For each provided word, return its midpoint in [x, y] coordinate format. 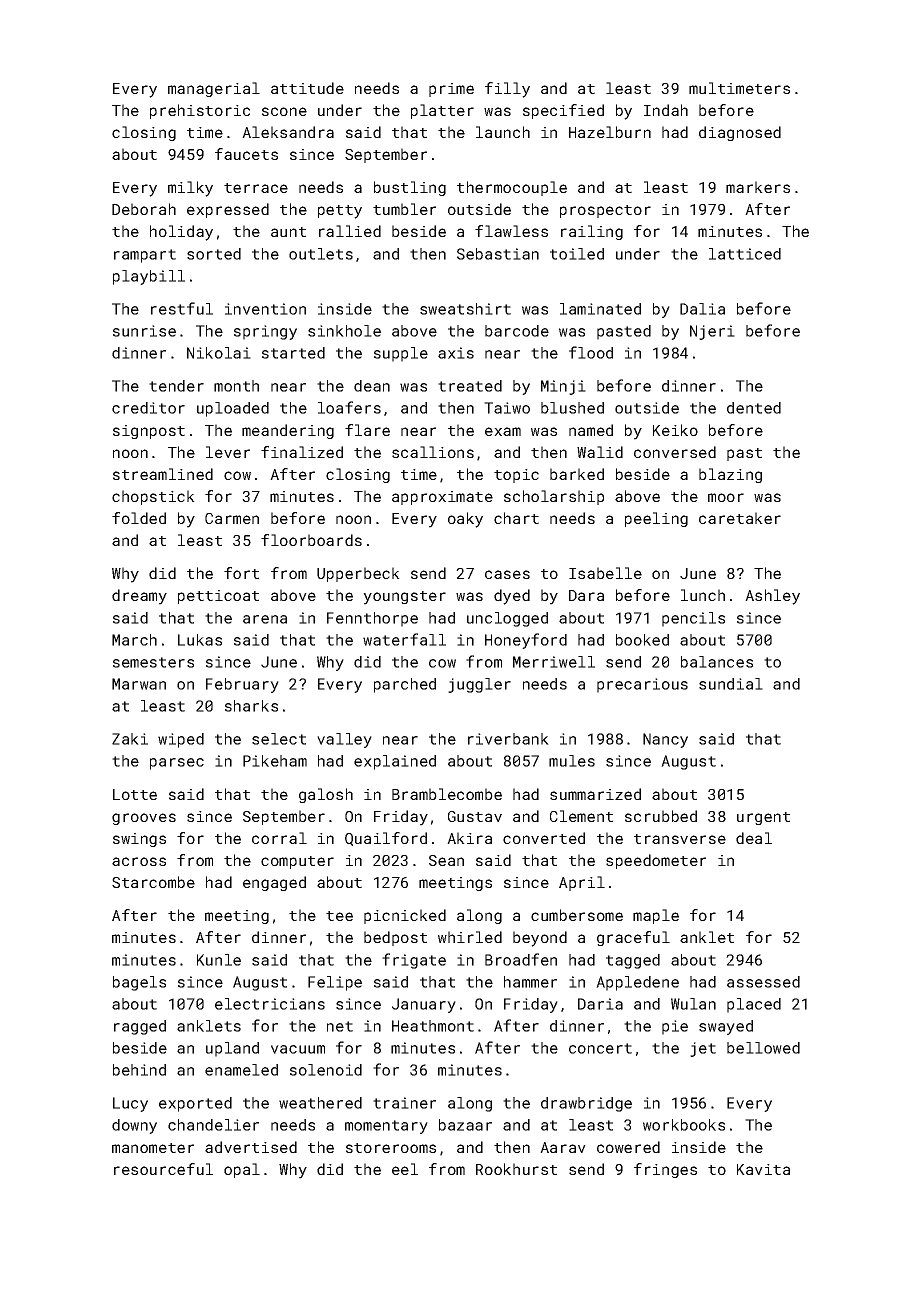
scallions [433, 452]
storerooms [391, 1148]
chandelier [213, 1125]
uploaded [233, 409]
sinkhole [344, 331]
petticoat [218, 597]
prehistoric [200, 111]
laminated [600, 309]
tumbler [404, 209]
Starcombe [153, 882]
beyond [540, 939]
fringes [665, 1170]
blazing [730, 475]
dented [754, 408]
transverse [680, 839]
